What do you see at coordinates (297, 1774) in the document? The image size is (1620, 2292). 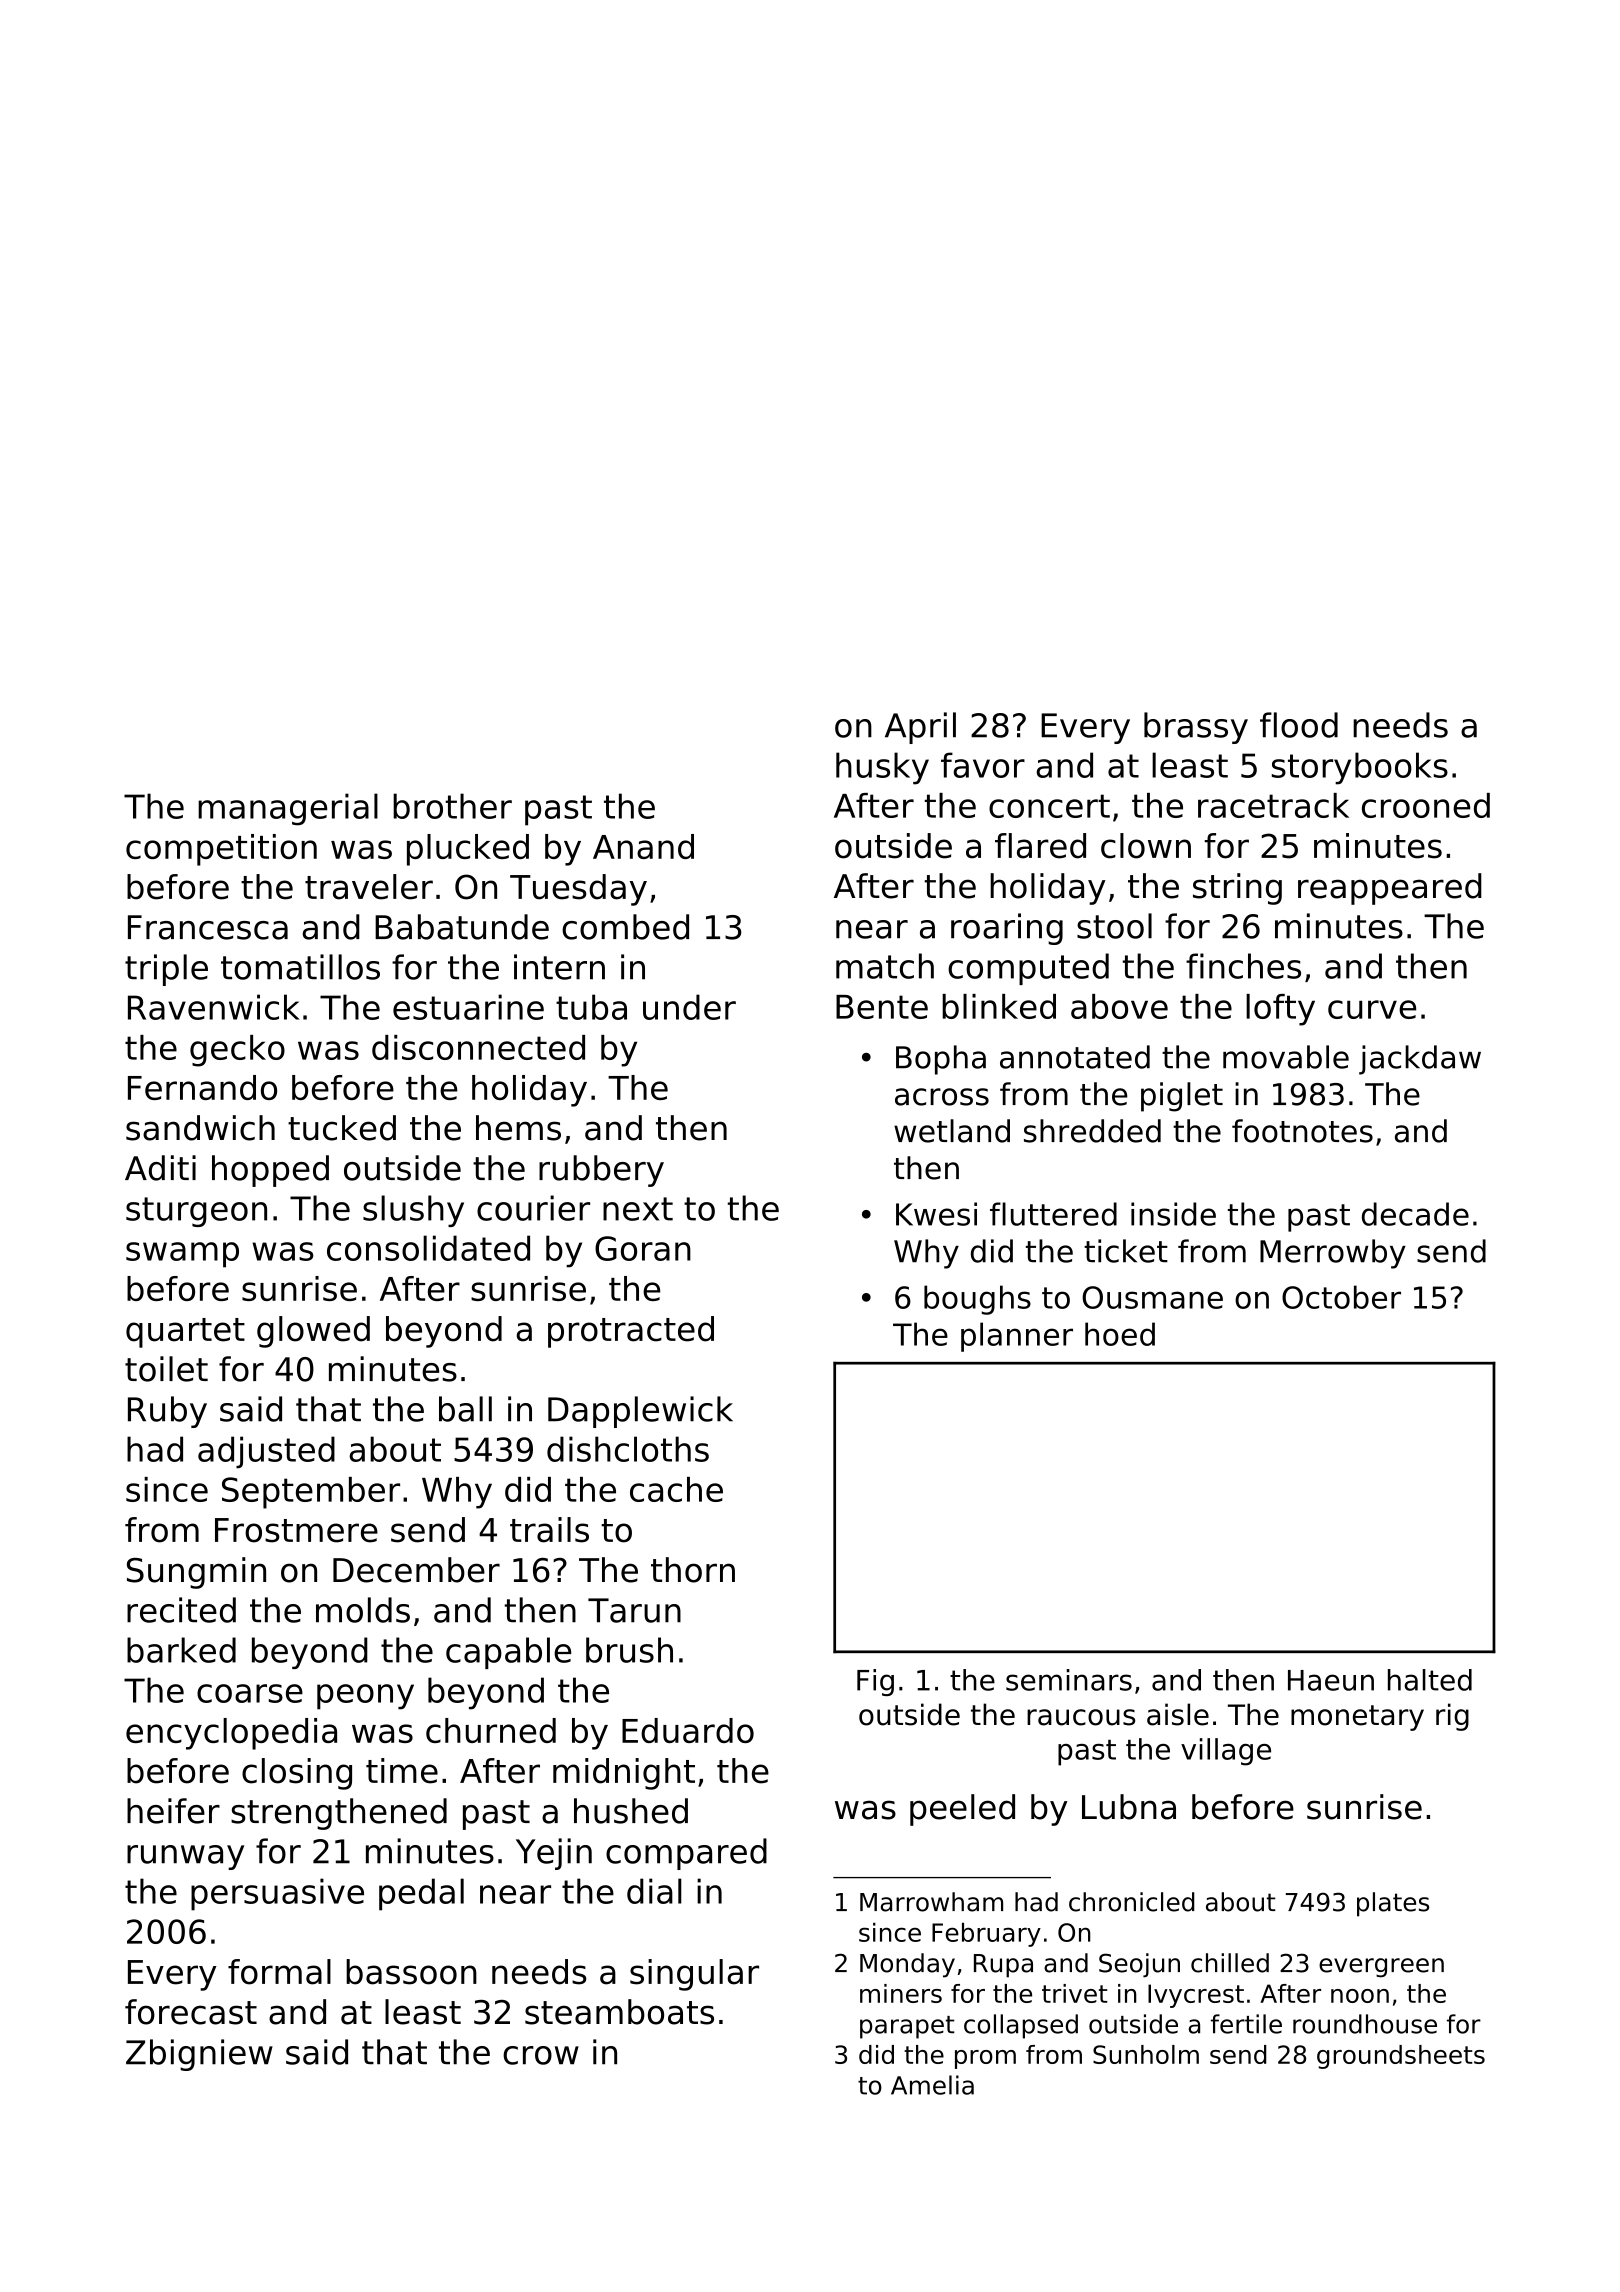 I see `closing` at bounding box center [297, 1774].
